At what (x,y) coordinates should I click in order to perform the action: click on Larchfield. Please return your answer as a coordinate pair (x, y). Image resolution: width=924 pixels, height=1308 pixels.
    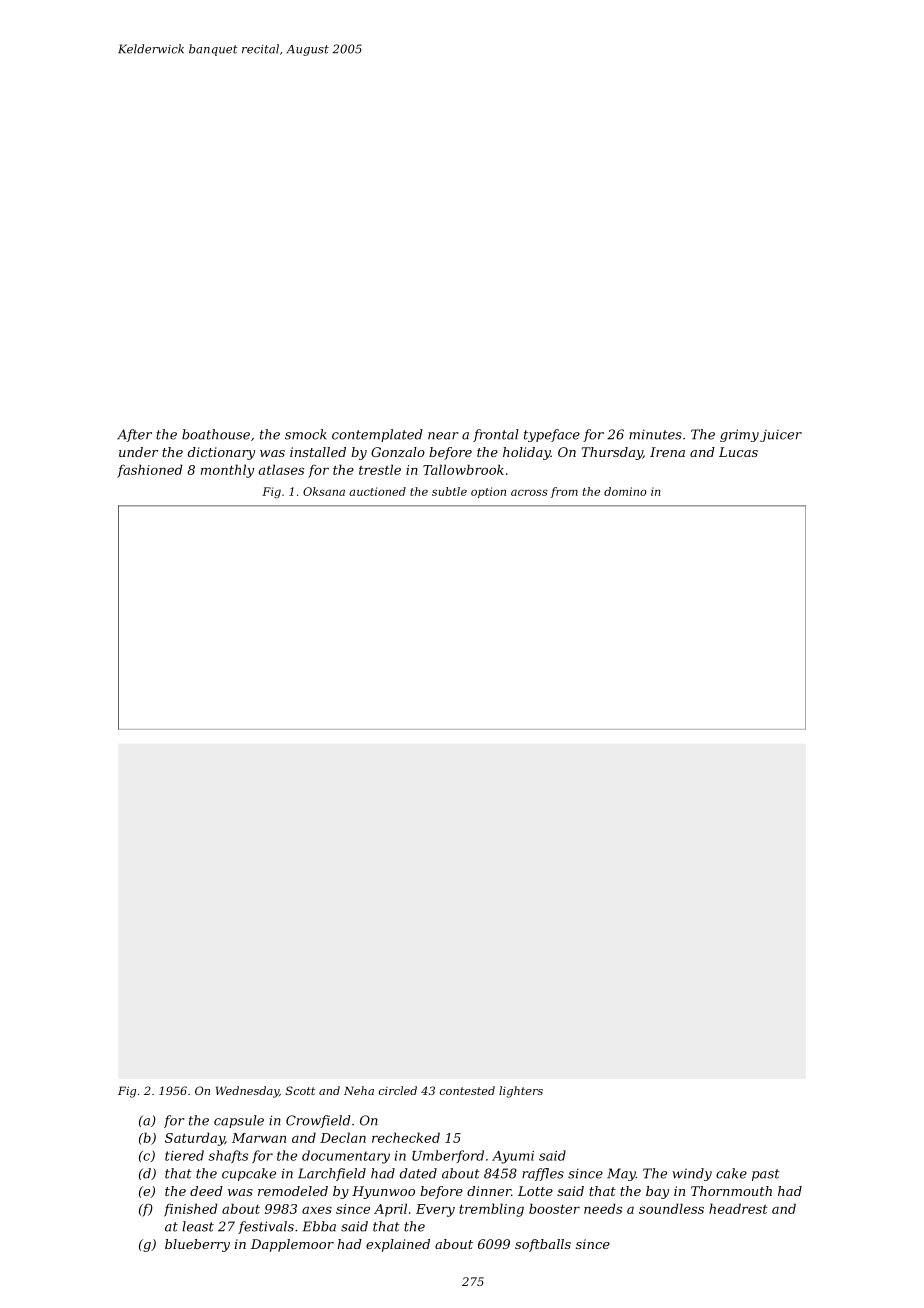
    Looking at the image, I should click on (332, 1174).
